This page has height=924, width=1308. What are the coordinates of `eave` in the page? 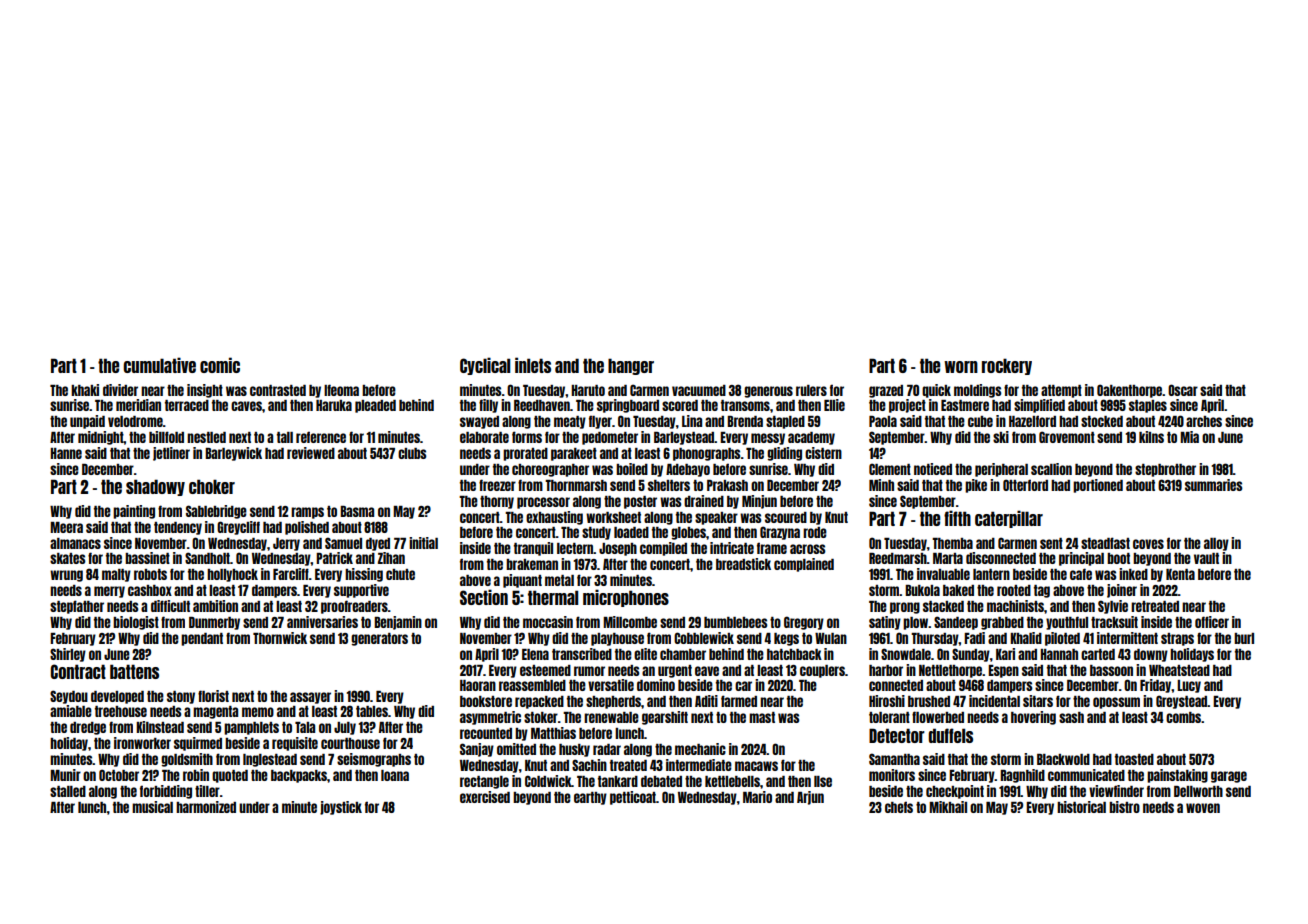 It's located at (707, 671).
